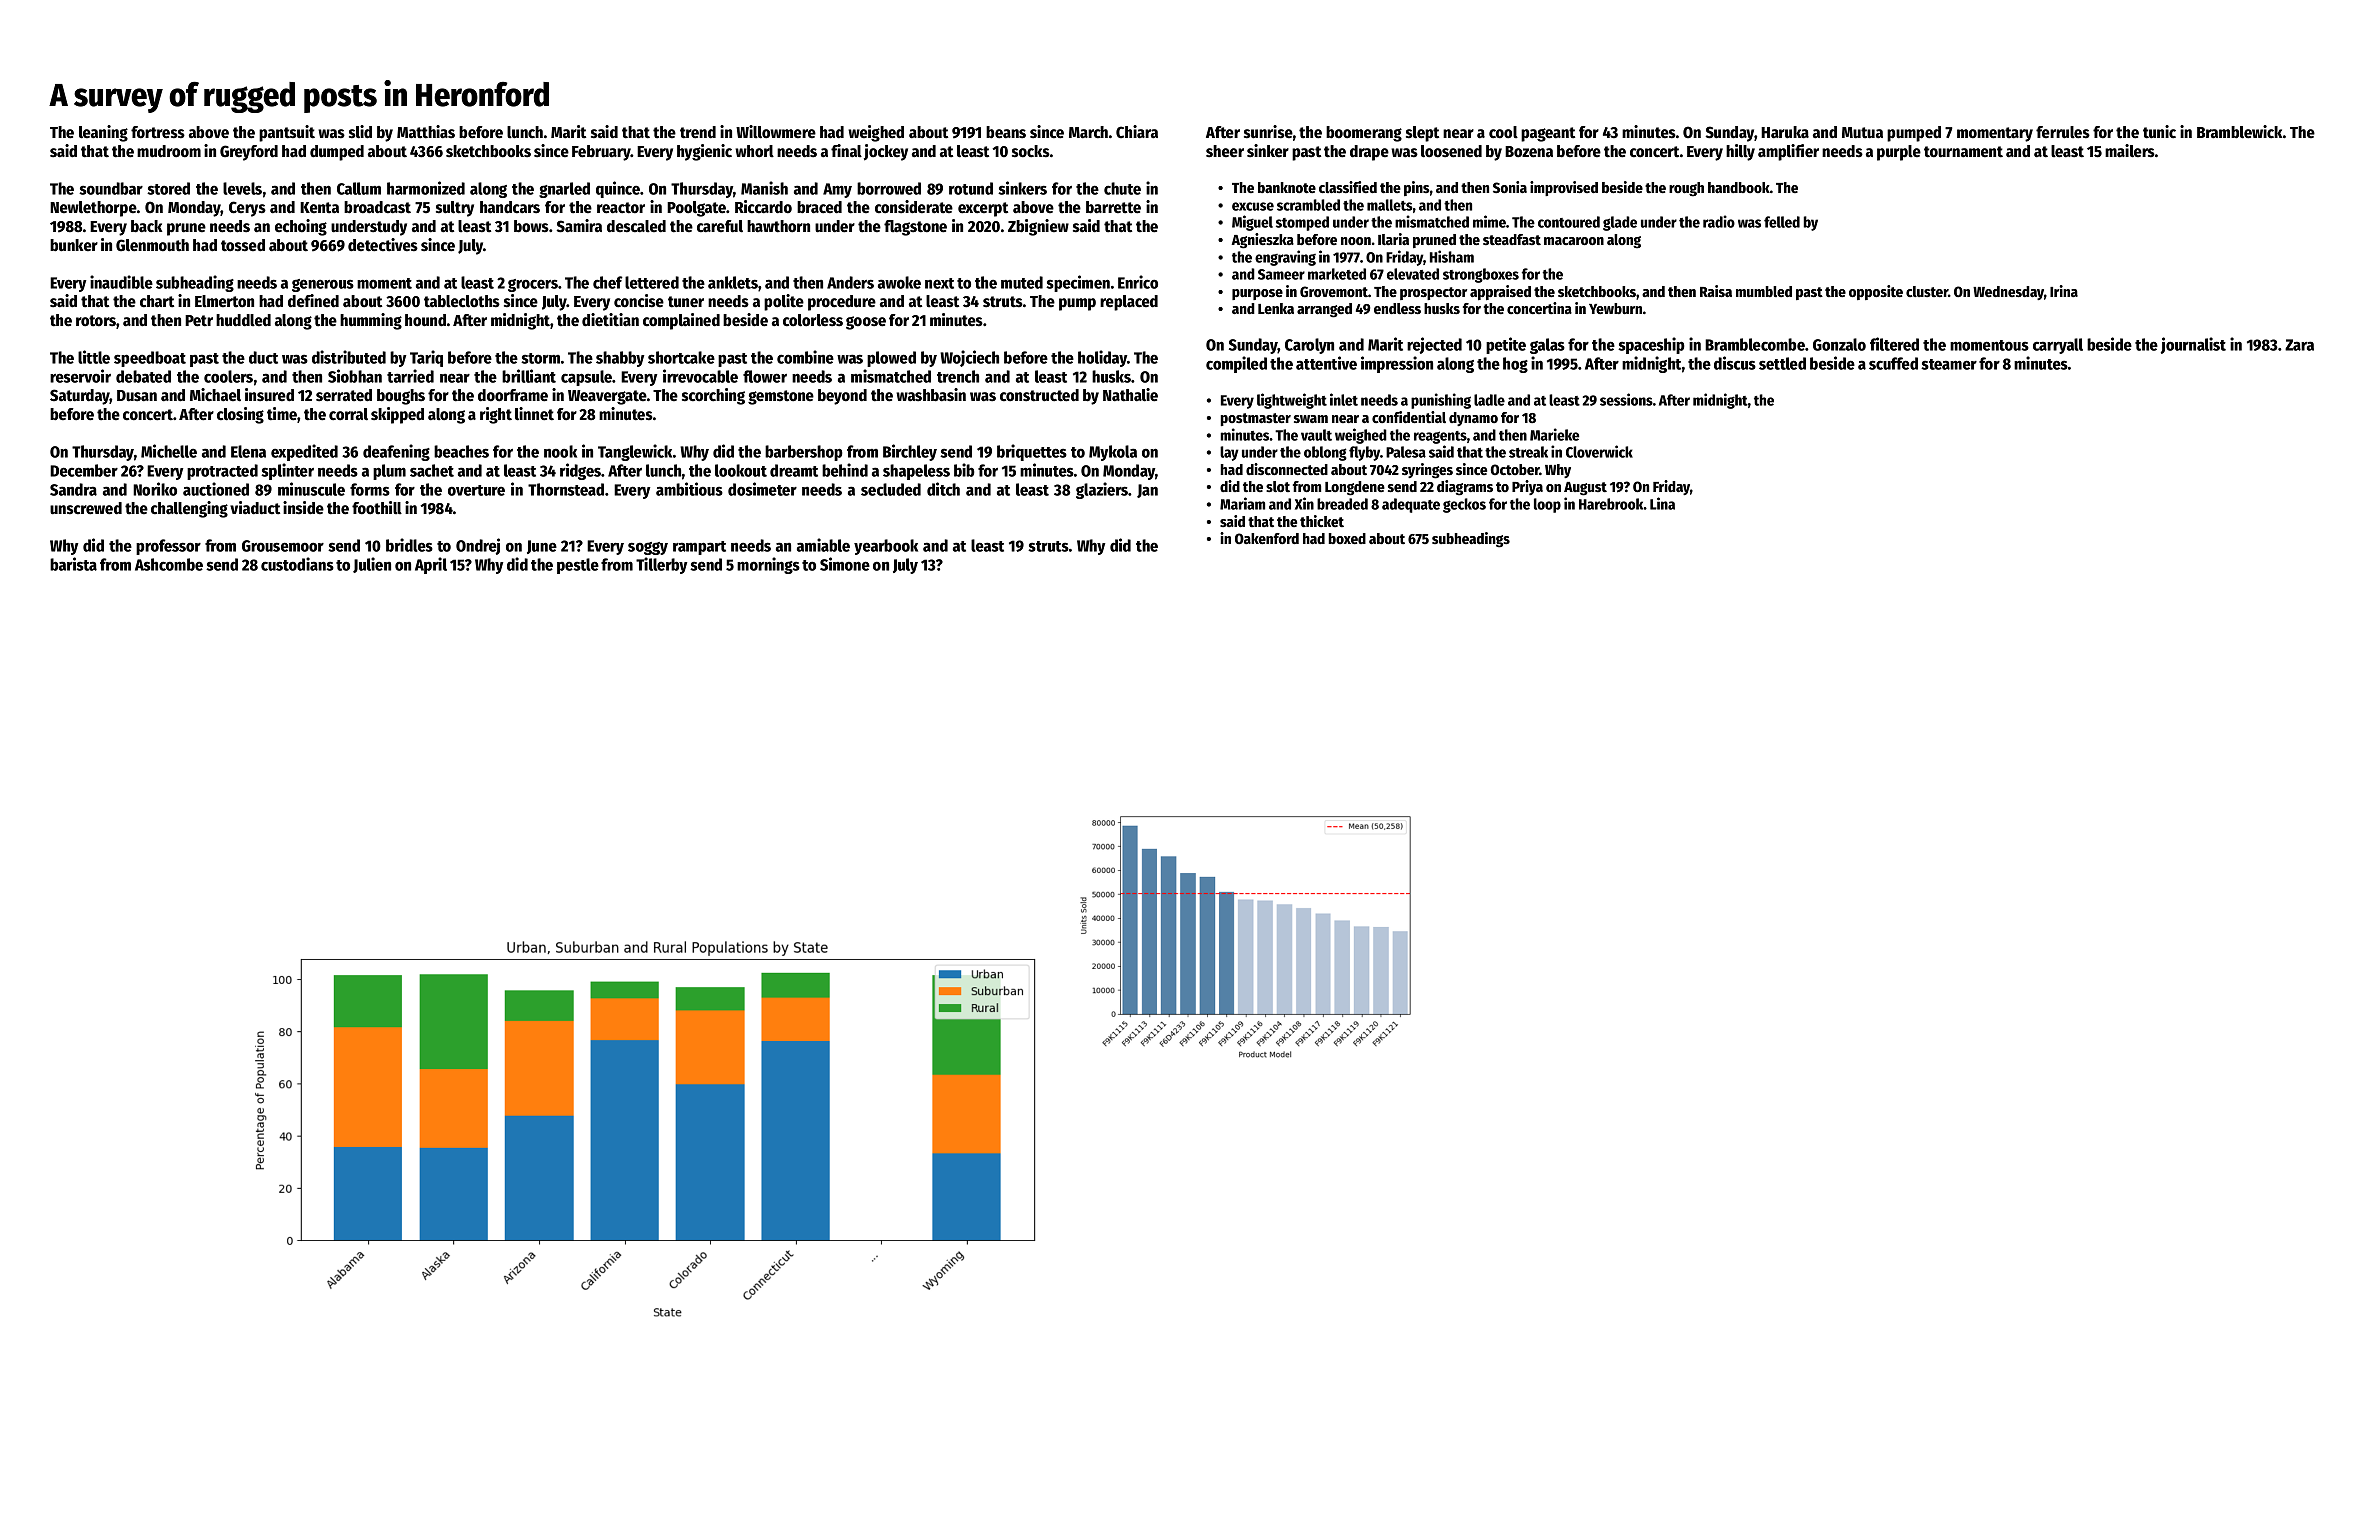 The width and height of the document is (2365, 1530). What do you see at coordinates (580, 471) in the document?
I see `ridges` at bounding box center [580, 471].
